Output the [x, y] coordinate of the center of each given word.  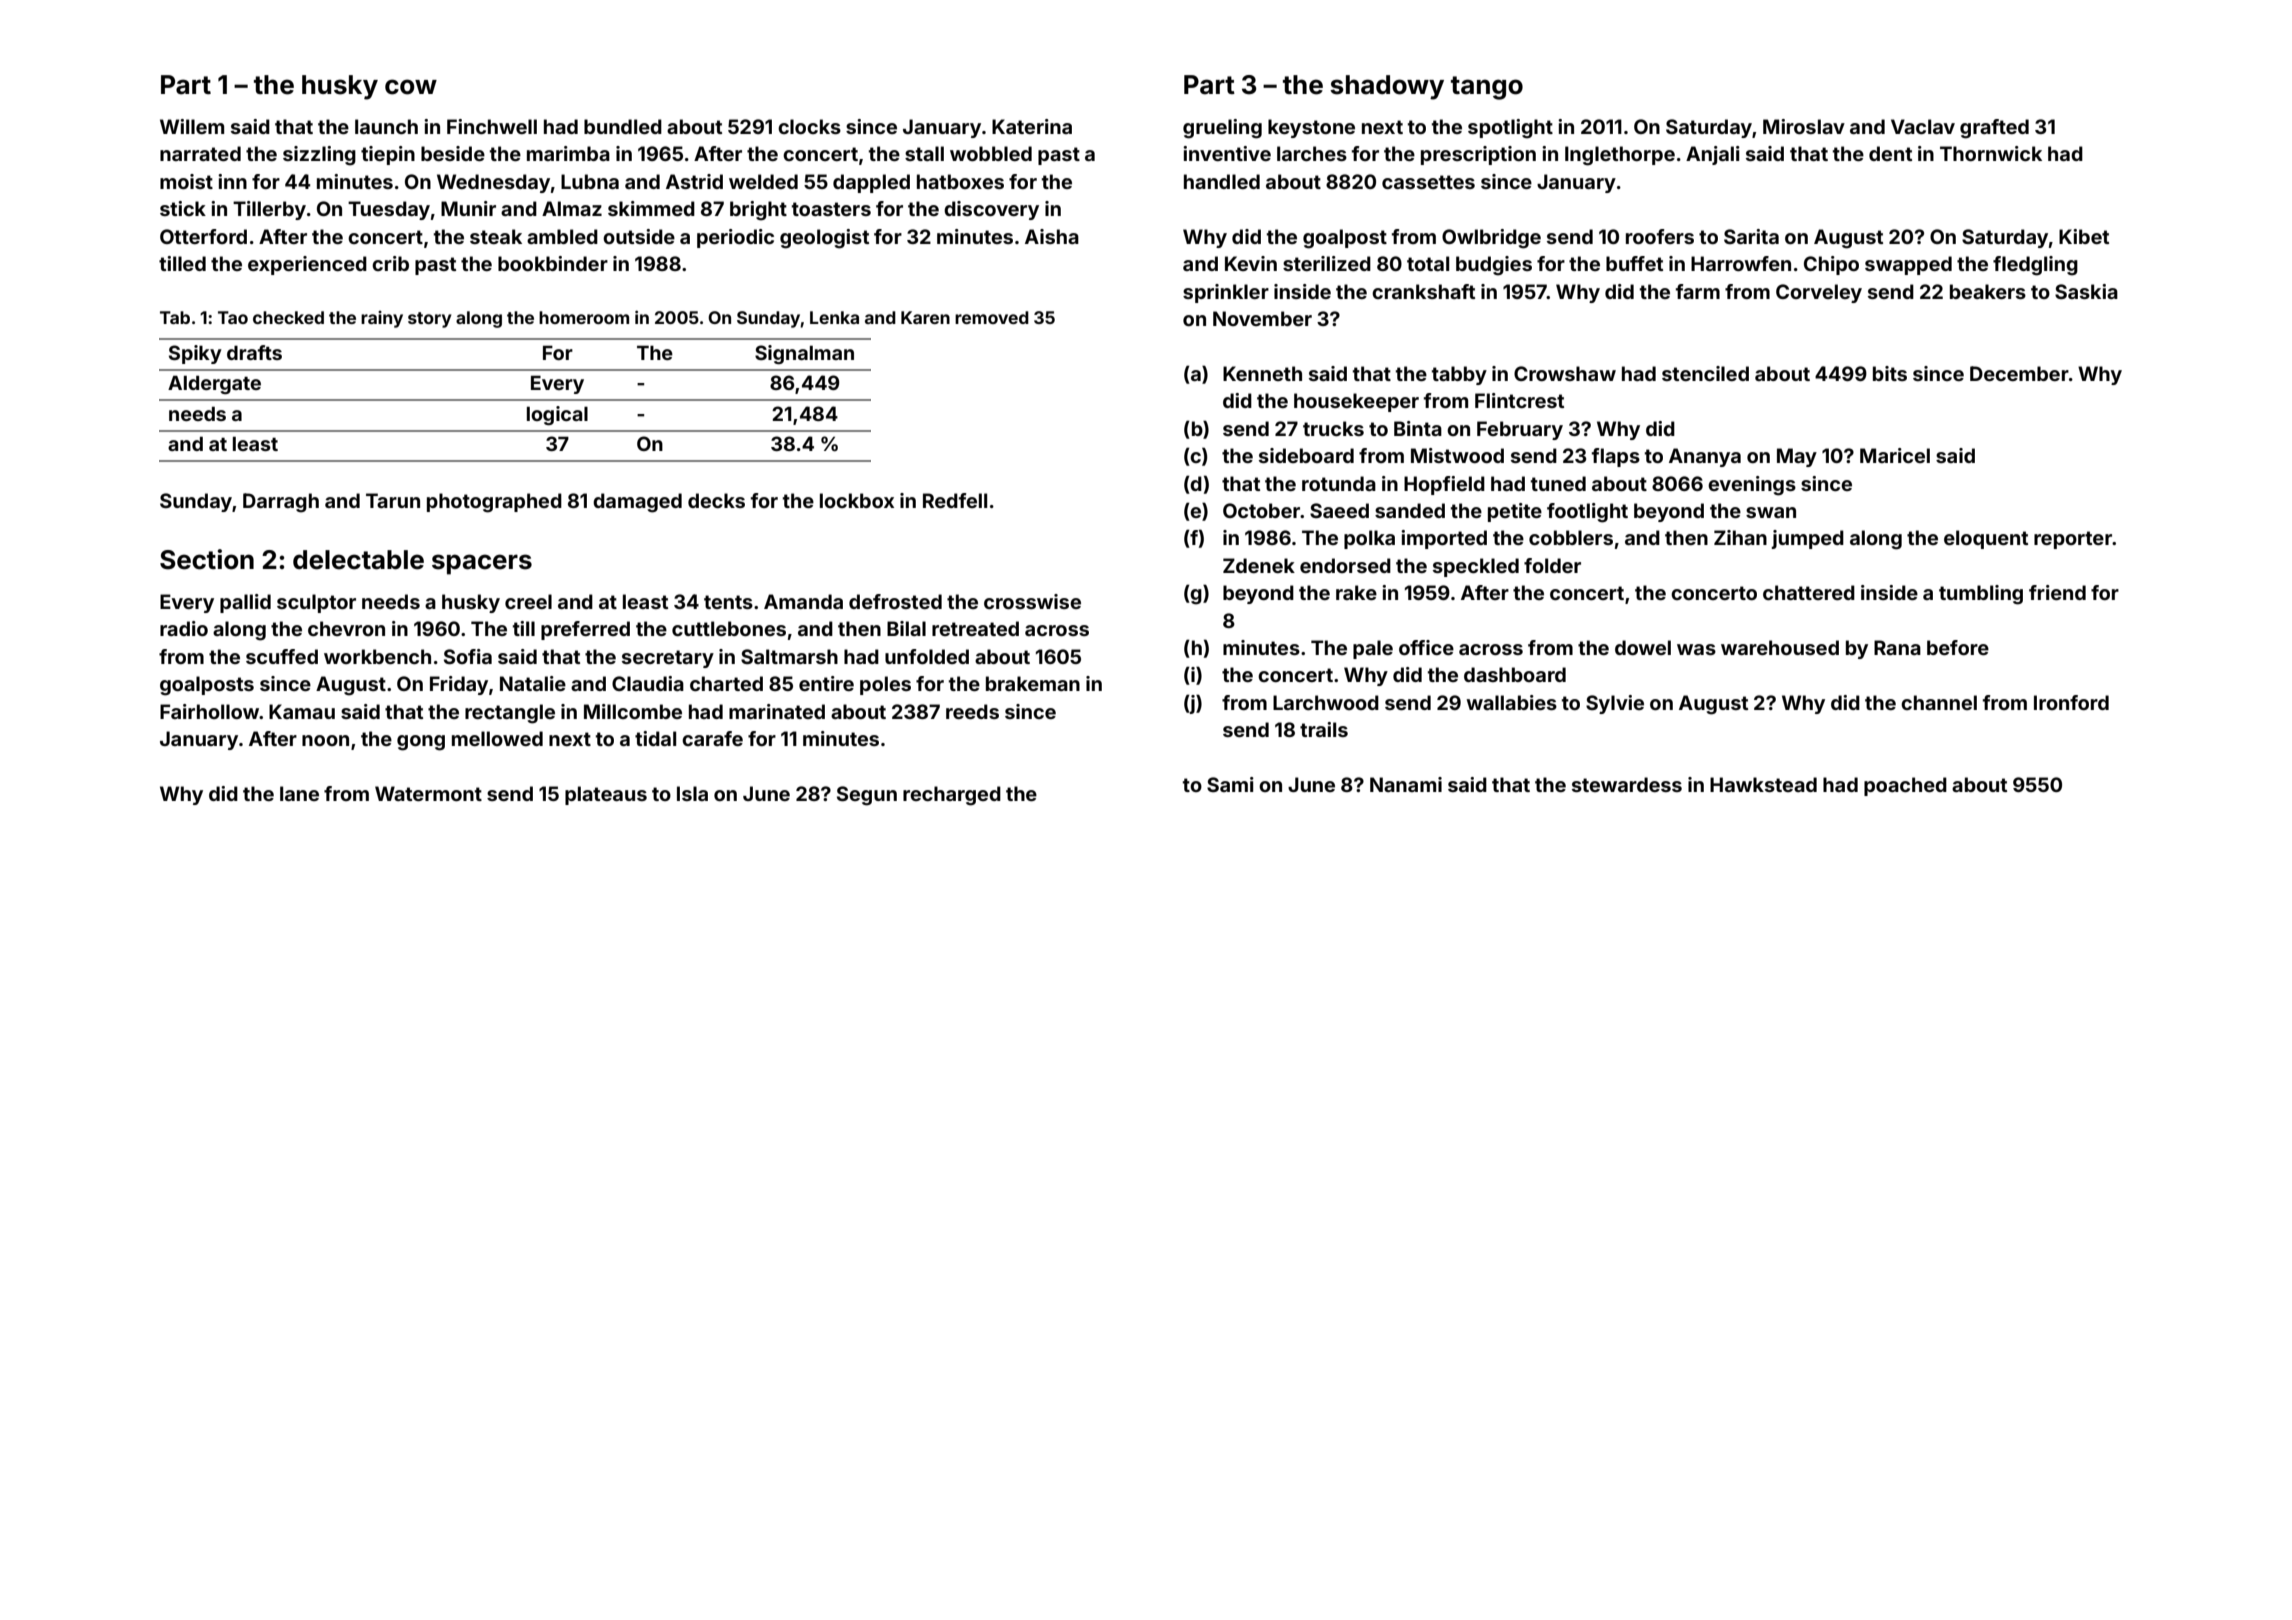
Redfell [955, 500]
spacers [482, 564]
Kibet [2084, 236]
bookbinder [553, 263]
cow [411, 87]
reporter [2073, 540]
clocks [809, 126]
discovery [991, 210]
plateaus [606, 795]
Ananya [1705, 457]
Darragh [281, 503]
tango [1487, 88]
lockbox [857, 500]
